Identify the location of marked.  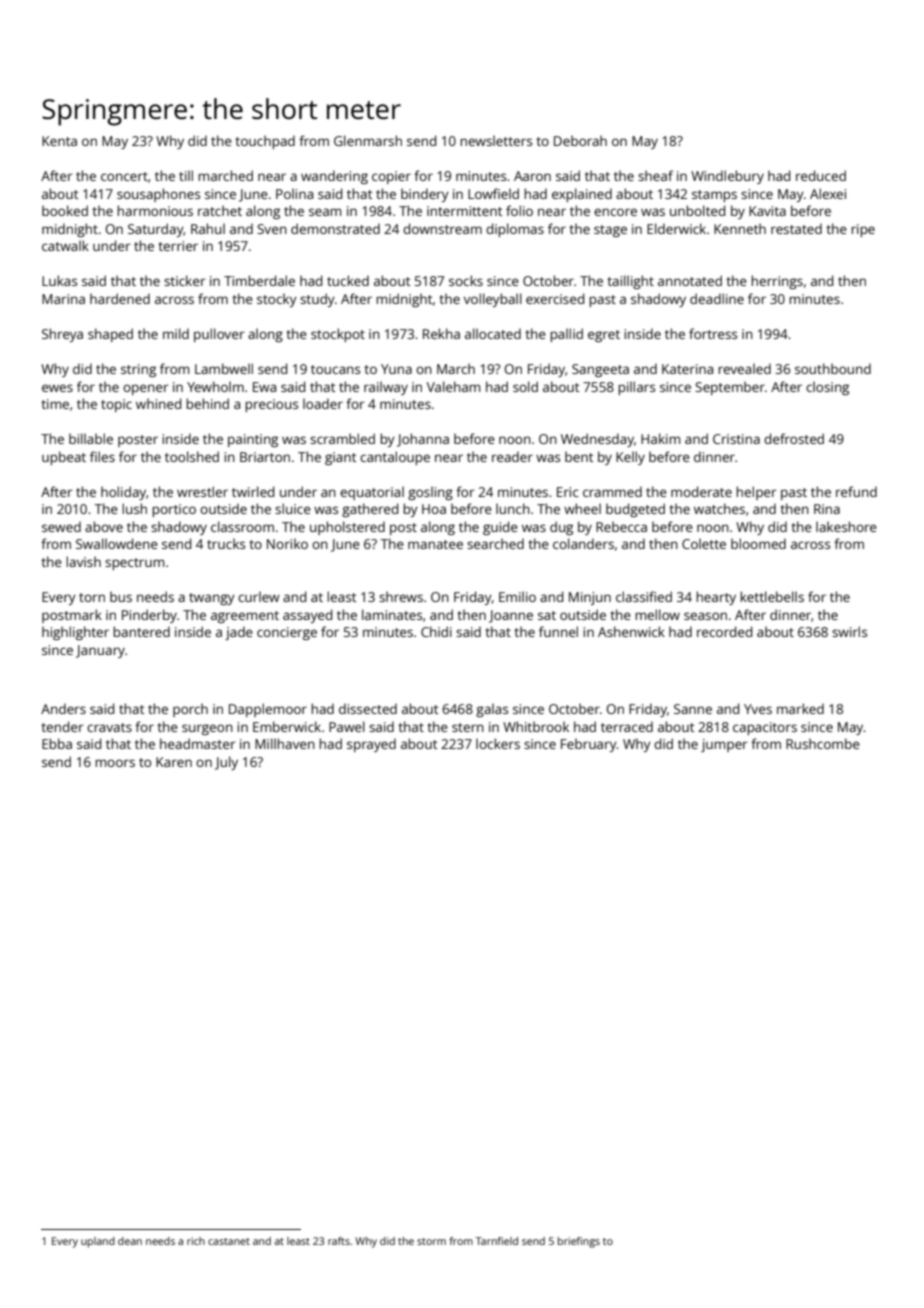
(800, 708).
